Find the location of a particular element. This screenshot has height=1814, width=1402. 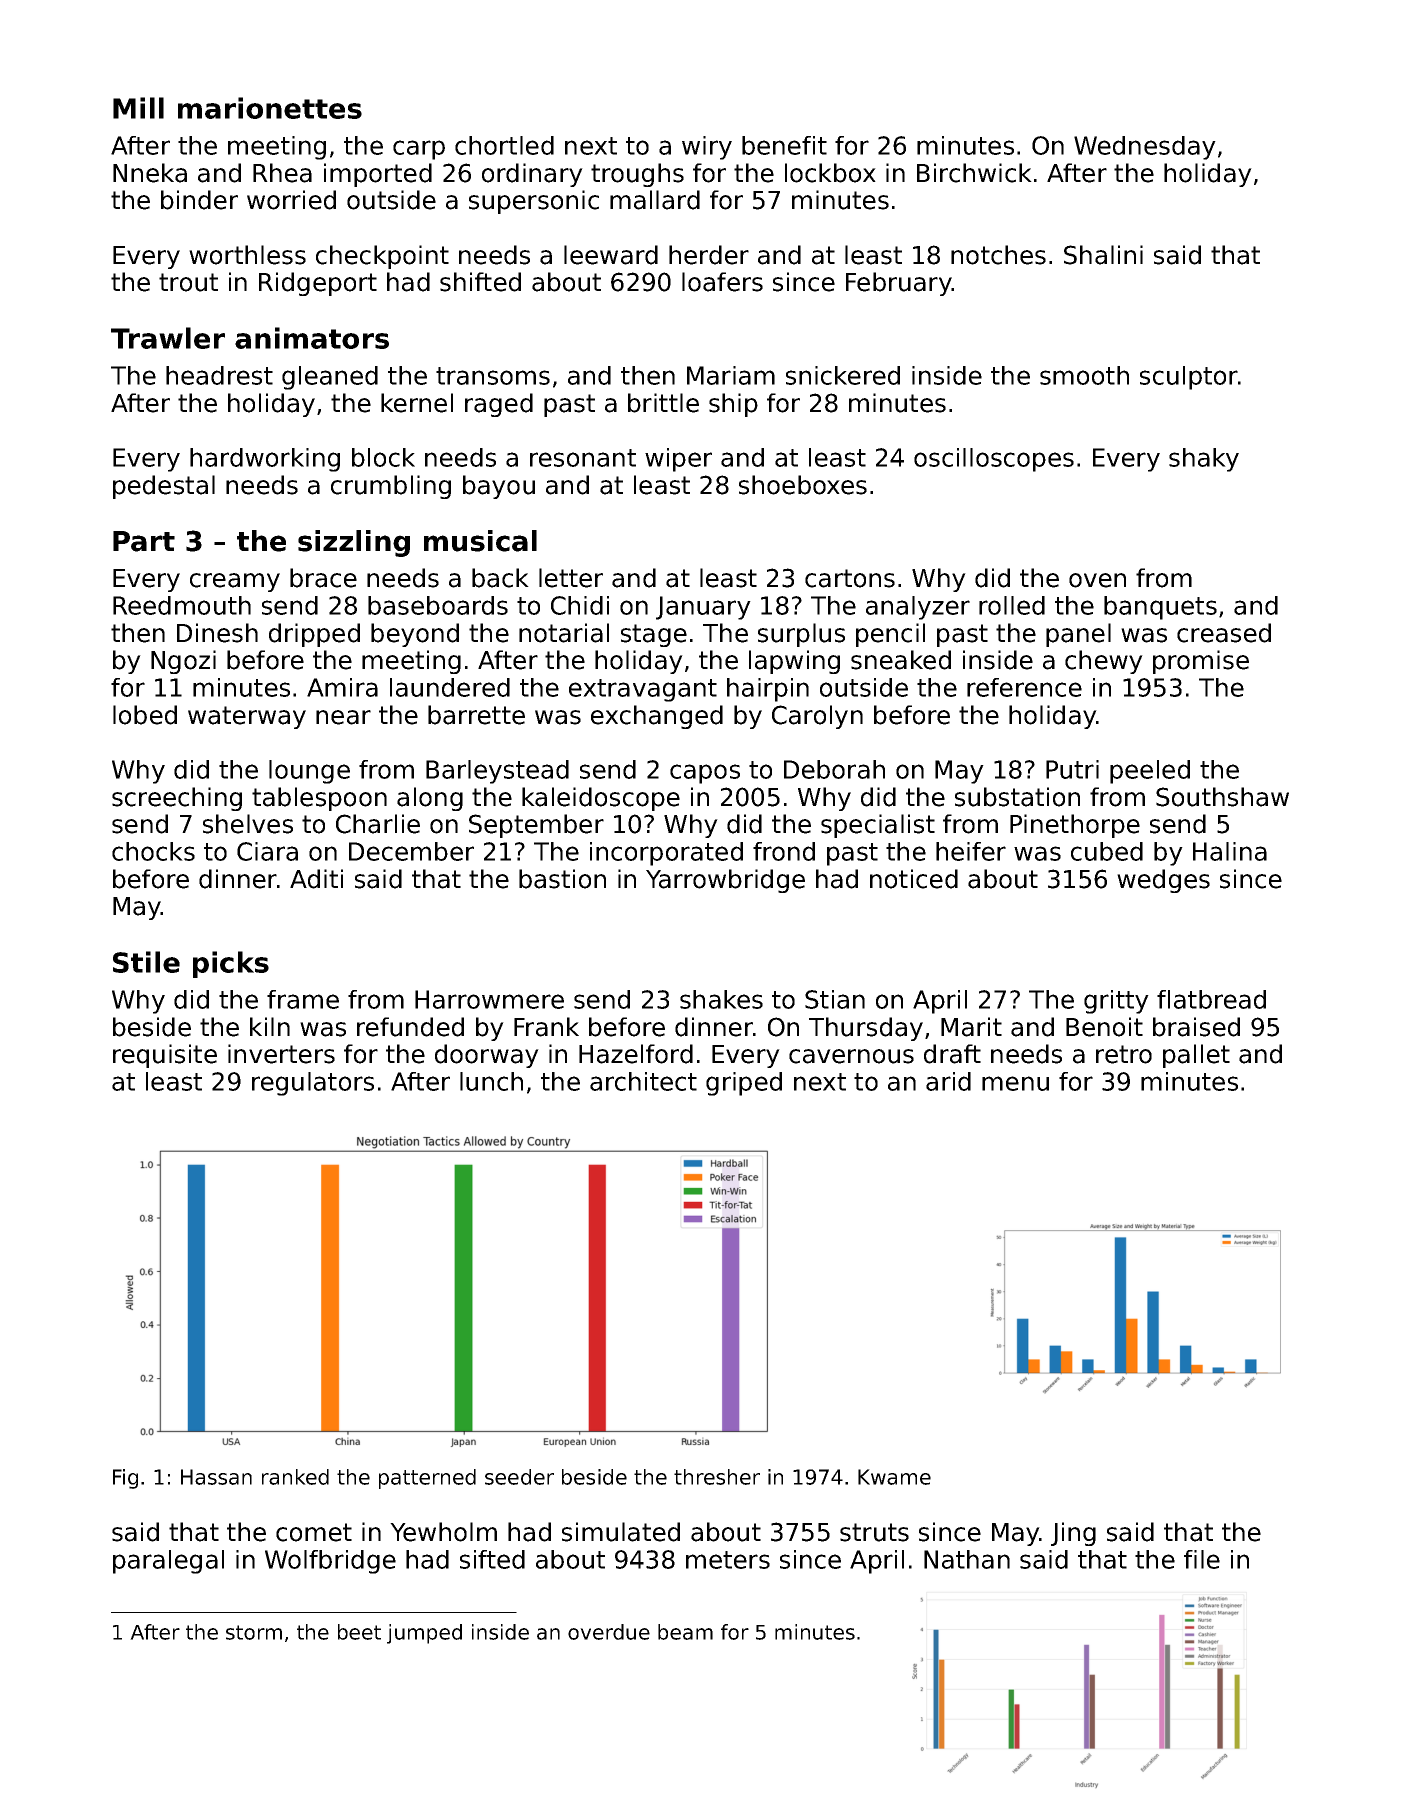

laundered is located at coordinates (450, 687).
